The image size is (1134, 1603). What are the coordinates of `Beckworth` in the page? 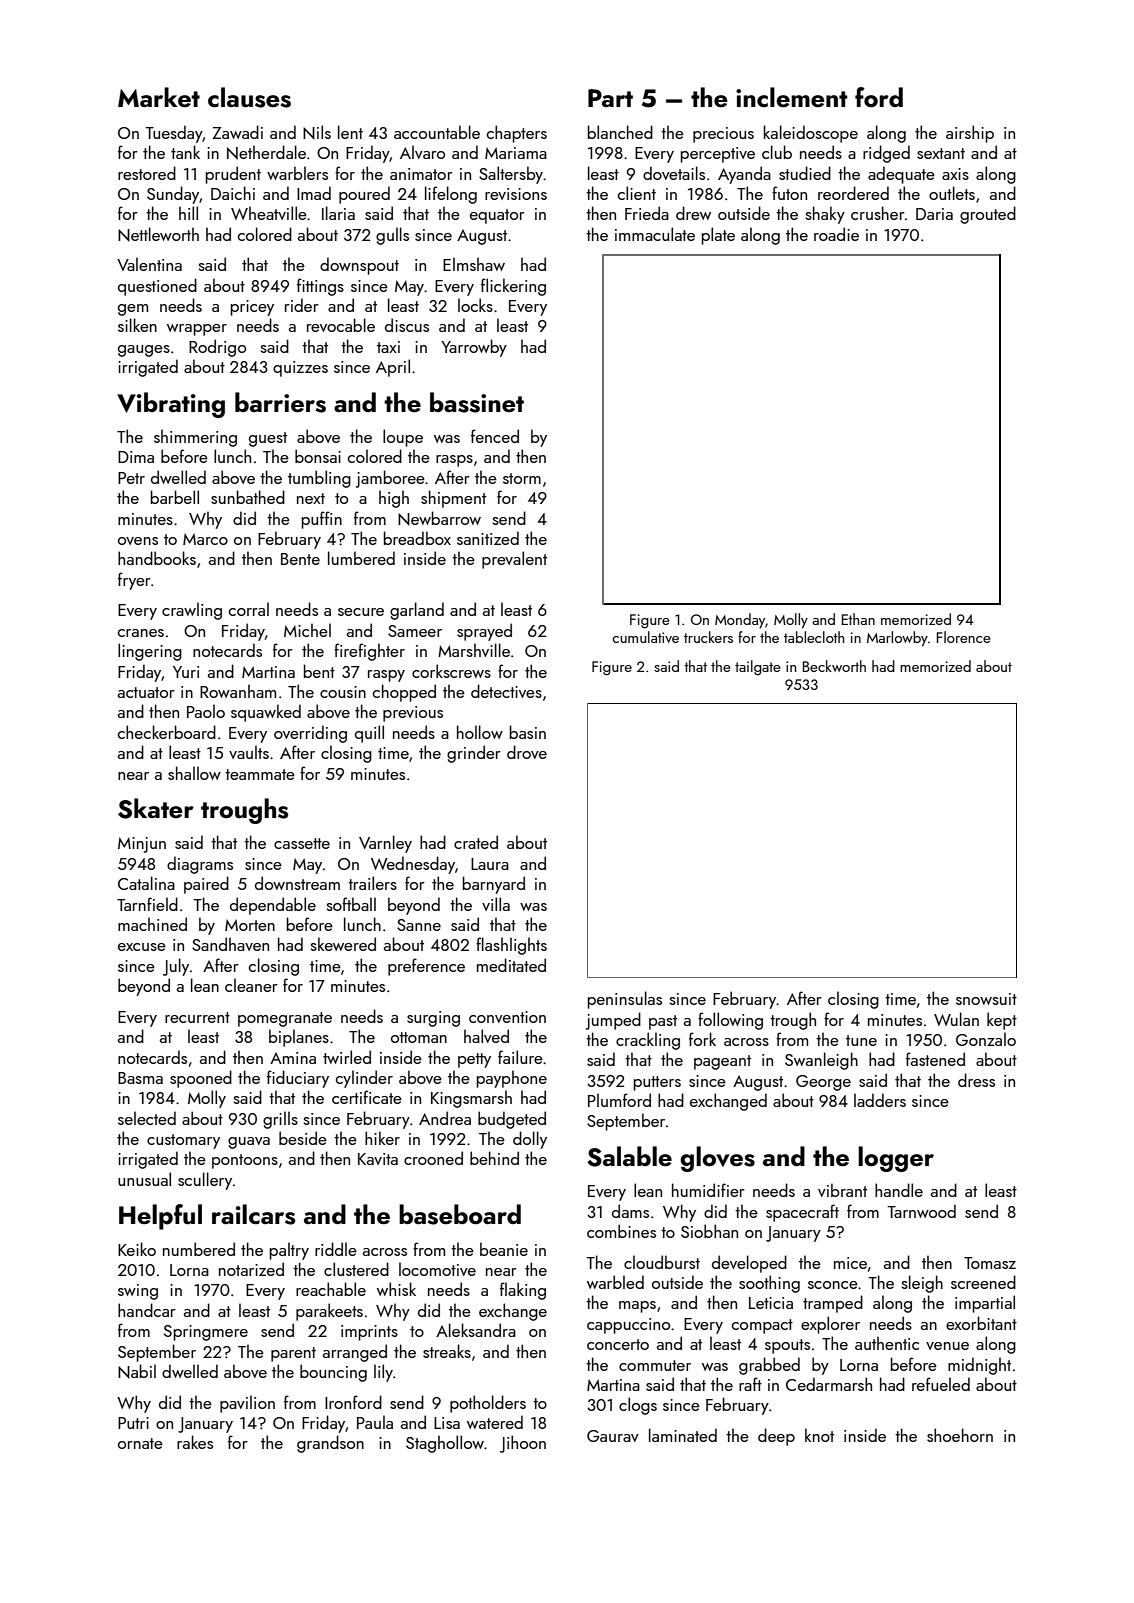 It's located at (834, 666).
